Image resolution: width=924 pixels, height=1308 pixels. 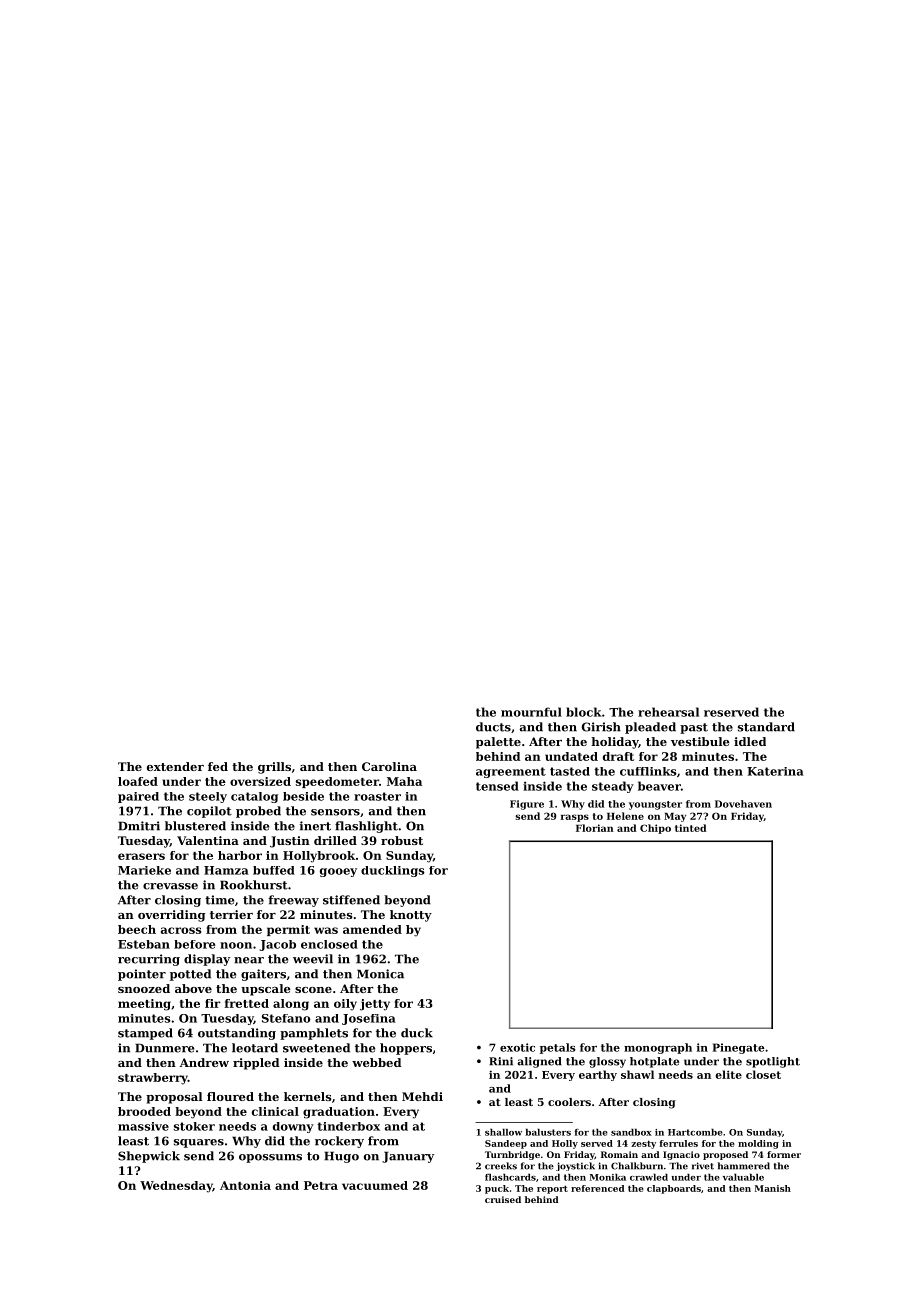 I want to click on knotty, so click(x=411, y=916).
